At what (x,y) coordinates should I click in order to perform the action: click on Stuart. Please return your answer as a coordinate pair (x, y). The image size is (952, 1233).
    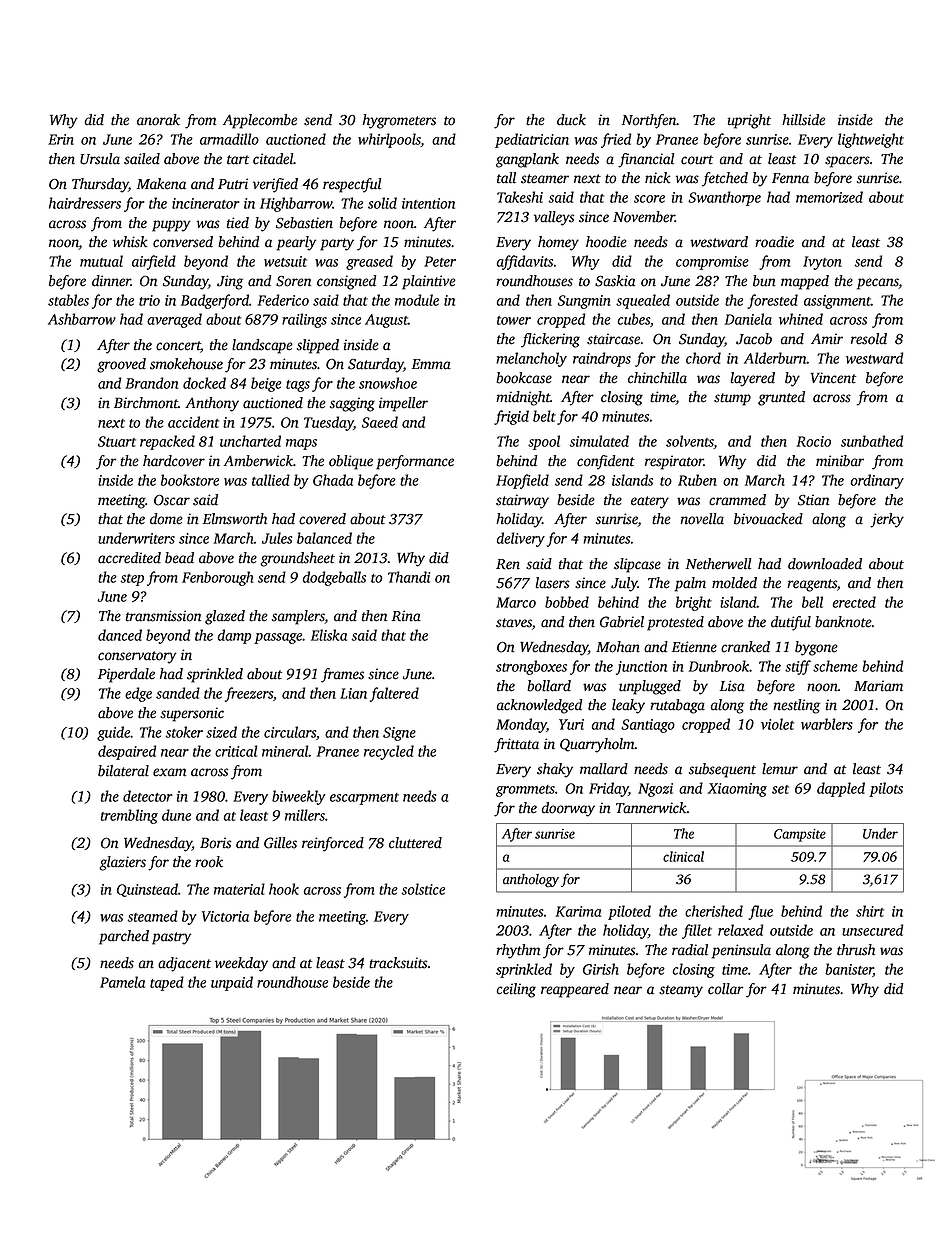
    Looking at the image, I should click on (117, 441).
